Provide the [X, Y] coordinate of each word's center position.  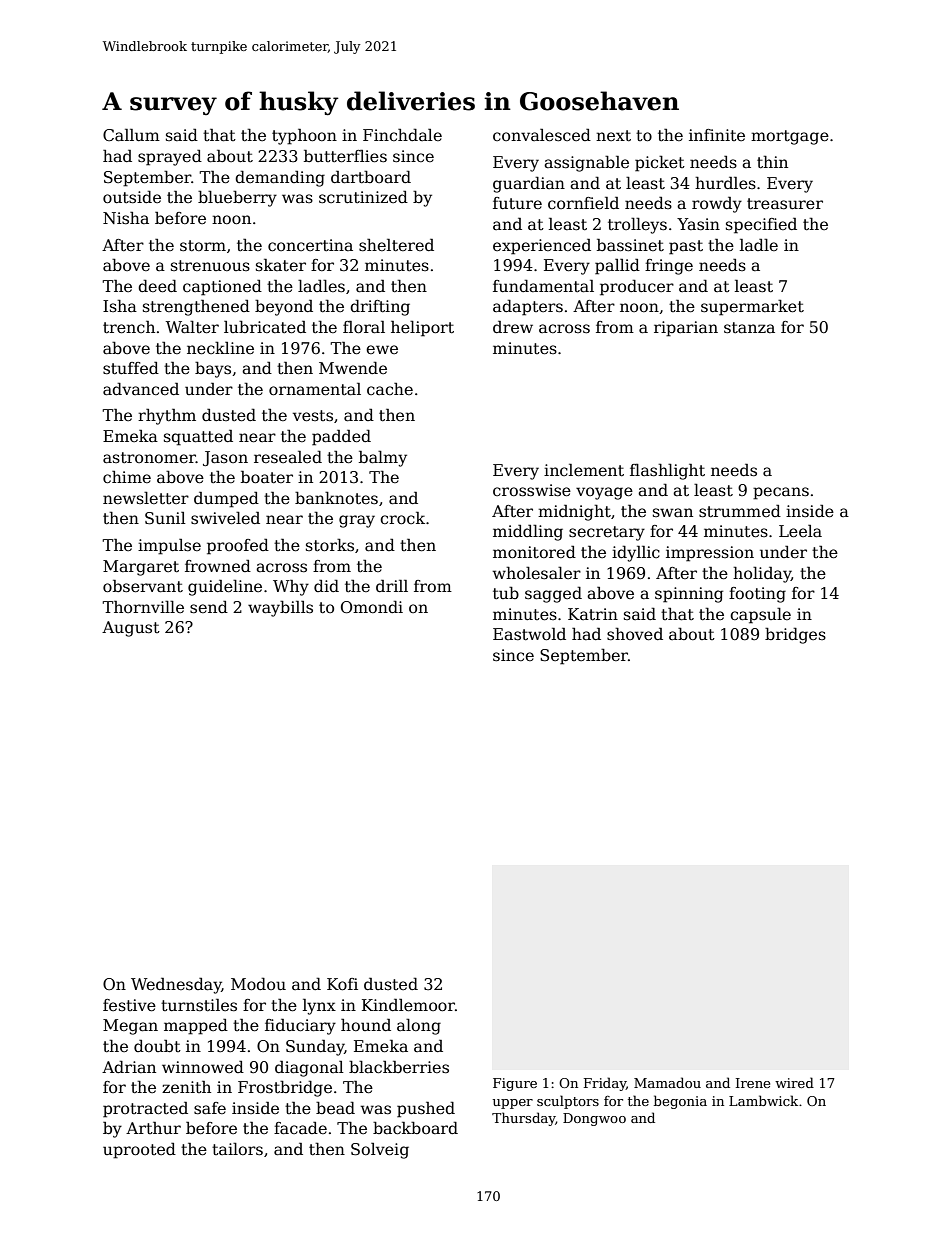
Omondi [372, 607]
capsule [760, 616]
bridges [795, 636]
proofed [238, 546]
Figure [515, 1084]
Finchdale [402, 134]
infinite [717, 135]
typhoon [304, 136]
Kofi [342, 984]
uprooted [139, 1150]
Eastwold [529, 634]
